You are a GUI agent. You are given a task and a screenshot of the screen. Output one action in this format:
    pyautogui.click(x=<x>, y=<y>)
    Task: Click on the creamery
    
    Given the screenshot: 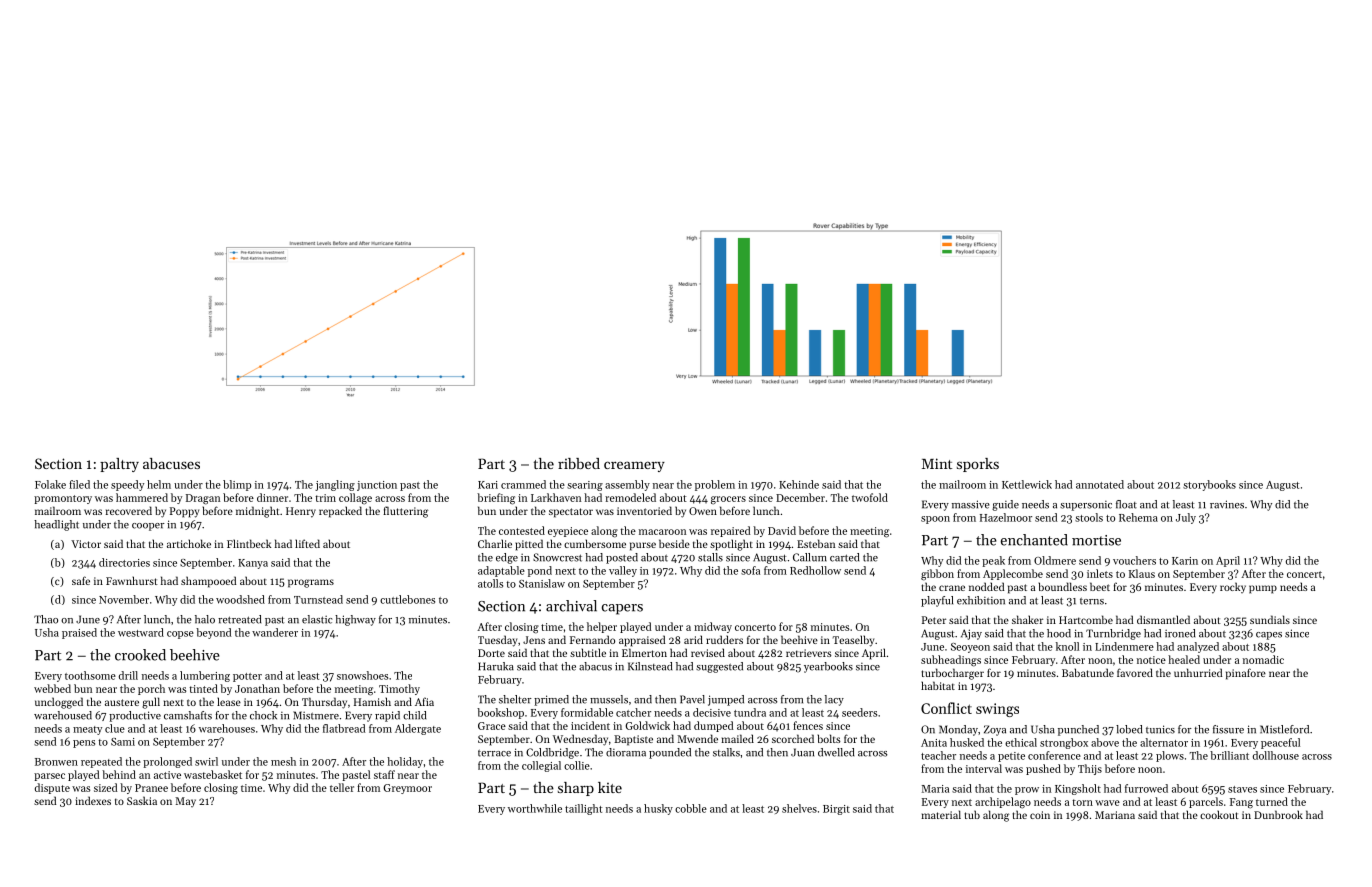 What is the action you would take?
    pyautogui.click(x=634, y=466)
